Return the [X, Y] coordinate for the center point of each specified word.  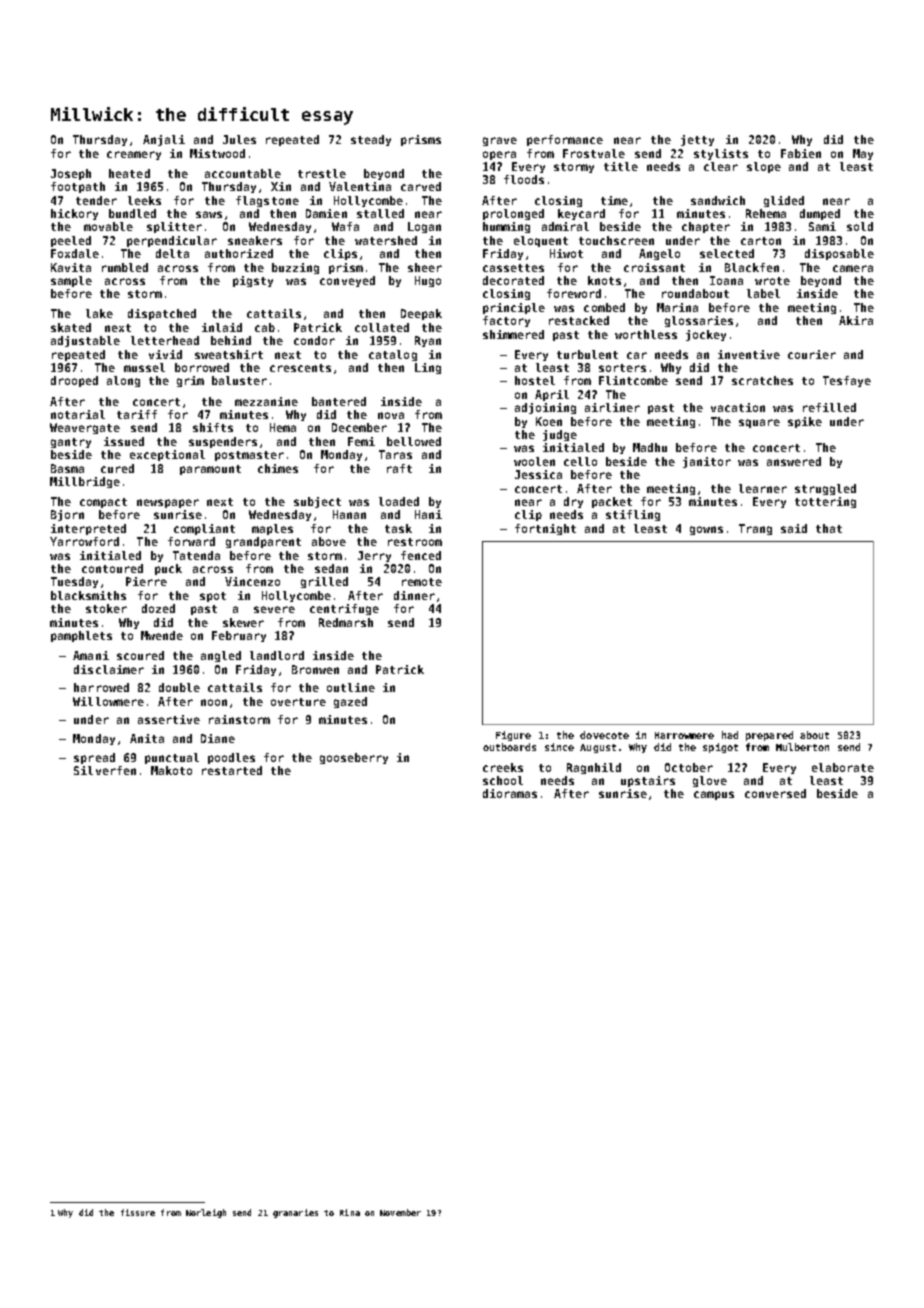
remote [422, 582]
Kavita [71, 267]
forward [191, 541]
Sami [822, 226]
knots [604, 280]
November [400, 1212]
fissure [138, 1212]
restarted [232, 770]
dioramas [510, 793]
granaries [295, 1213]
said [794, 528]
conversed [775, 793]
